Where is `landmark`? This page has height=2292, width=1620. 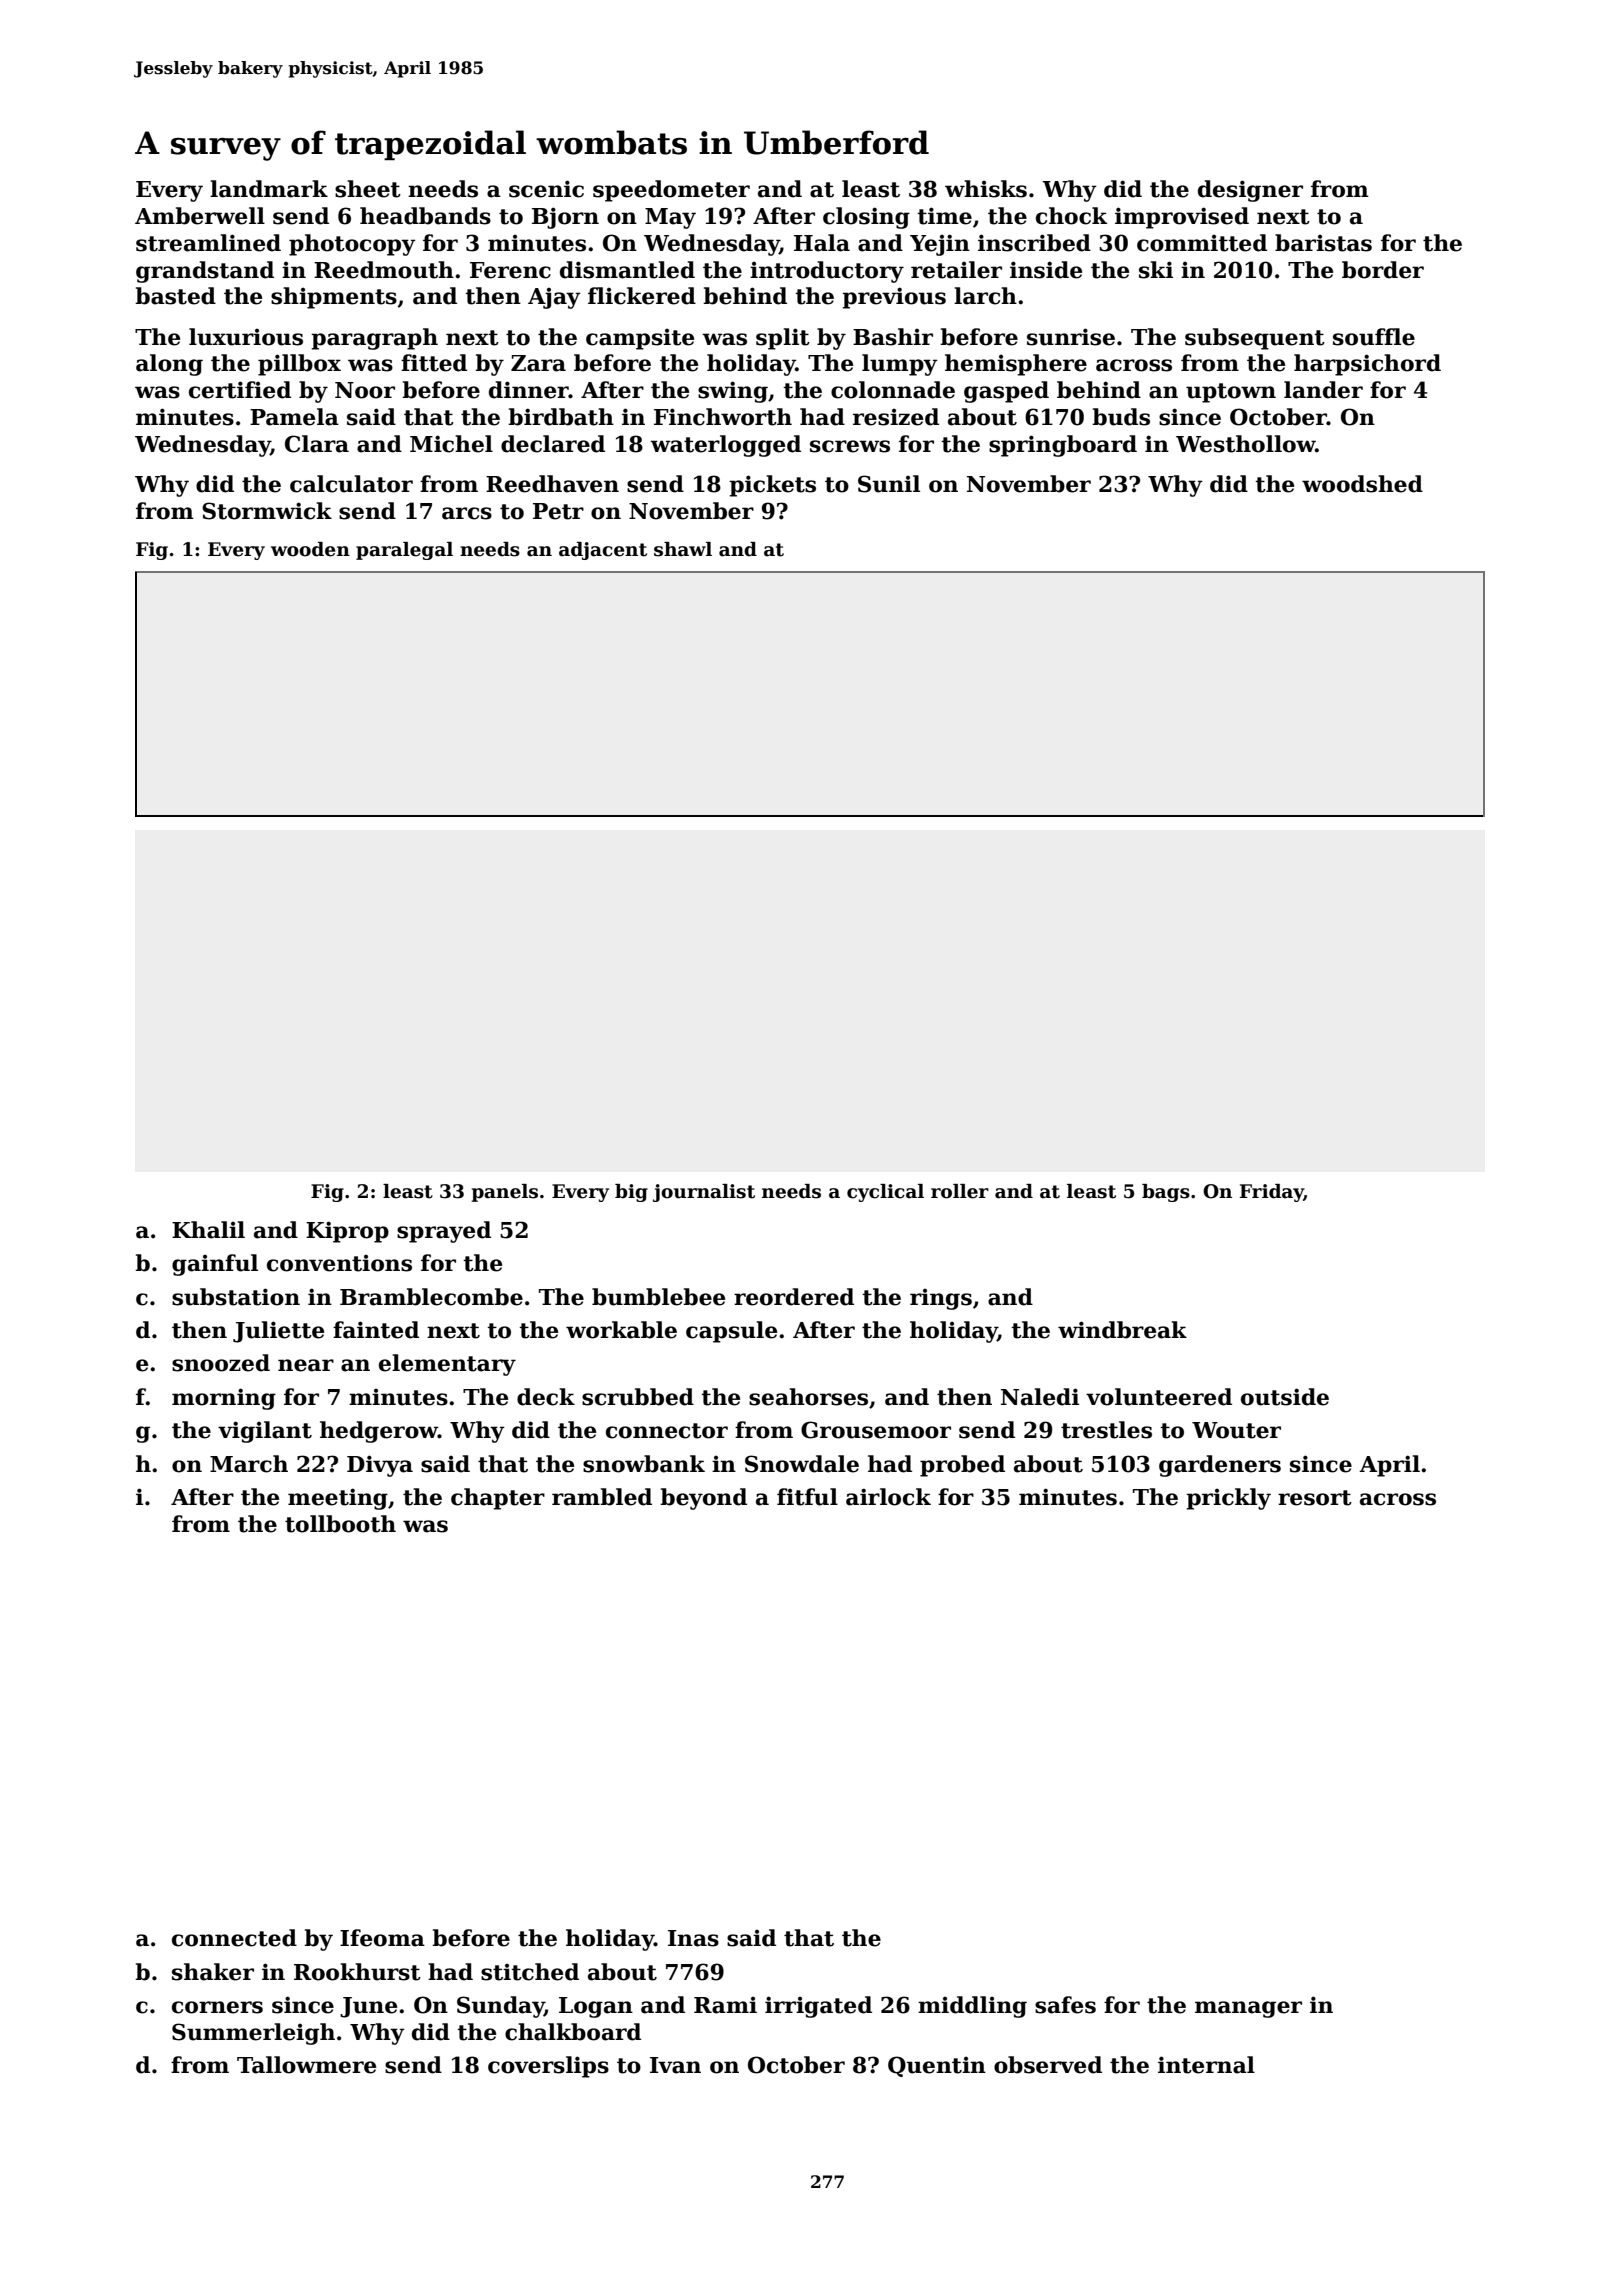
landmark is located at coordinates (269, 189).
